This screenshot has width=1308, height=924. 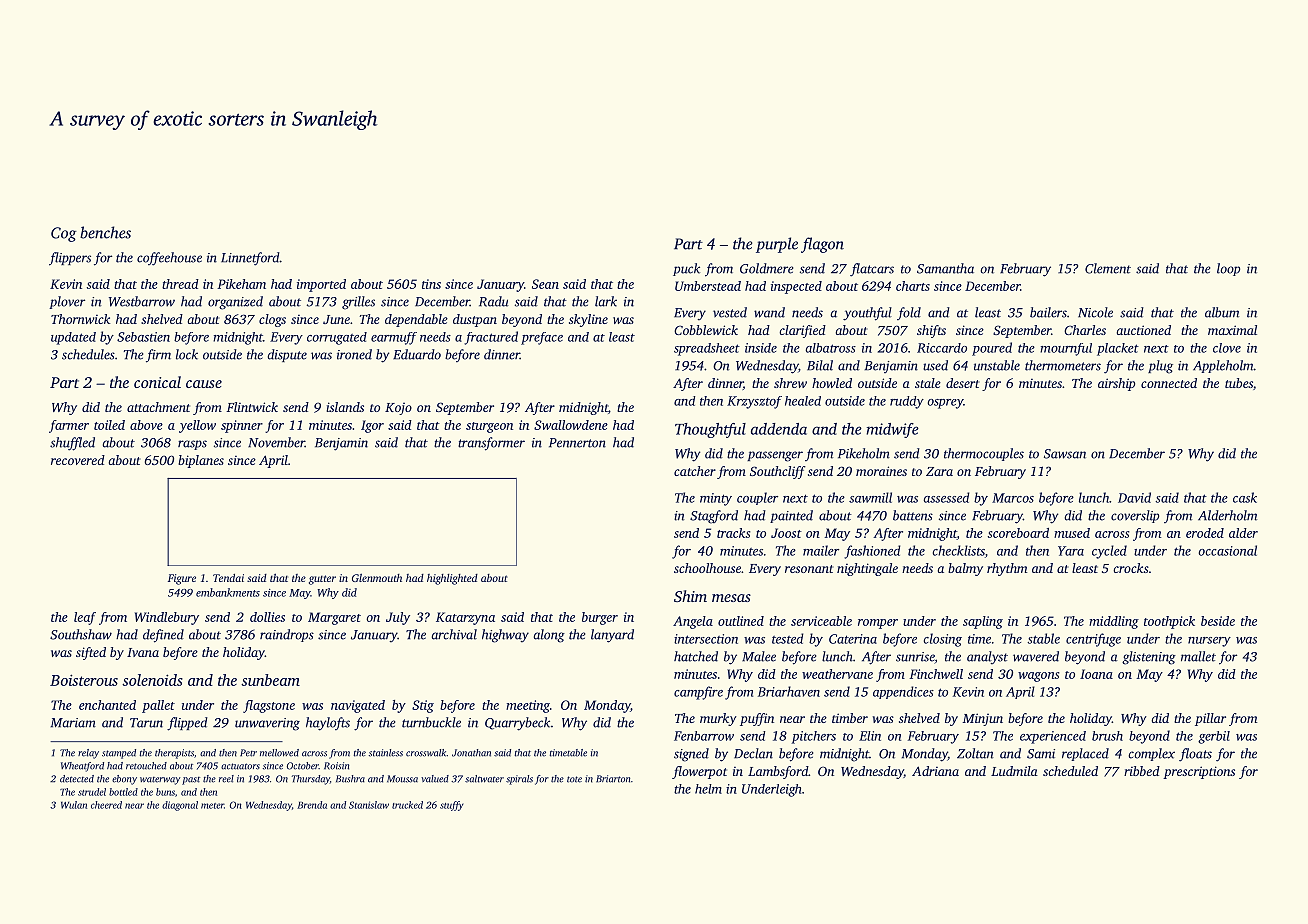 I want to click on scoreboard, so click(x=1018, y=533).
